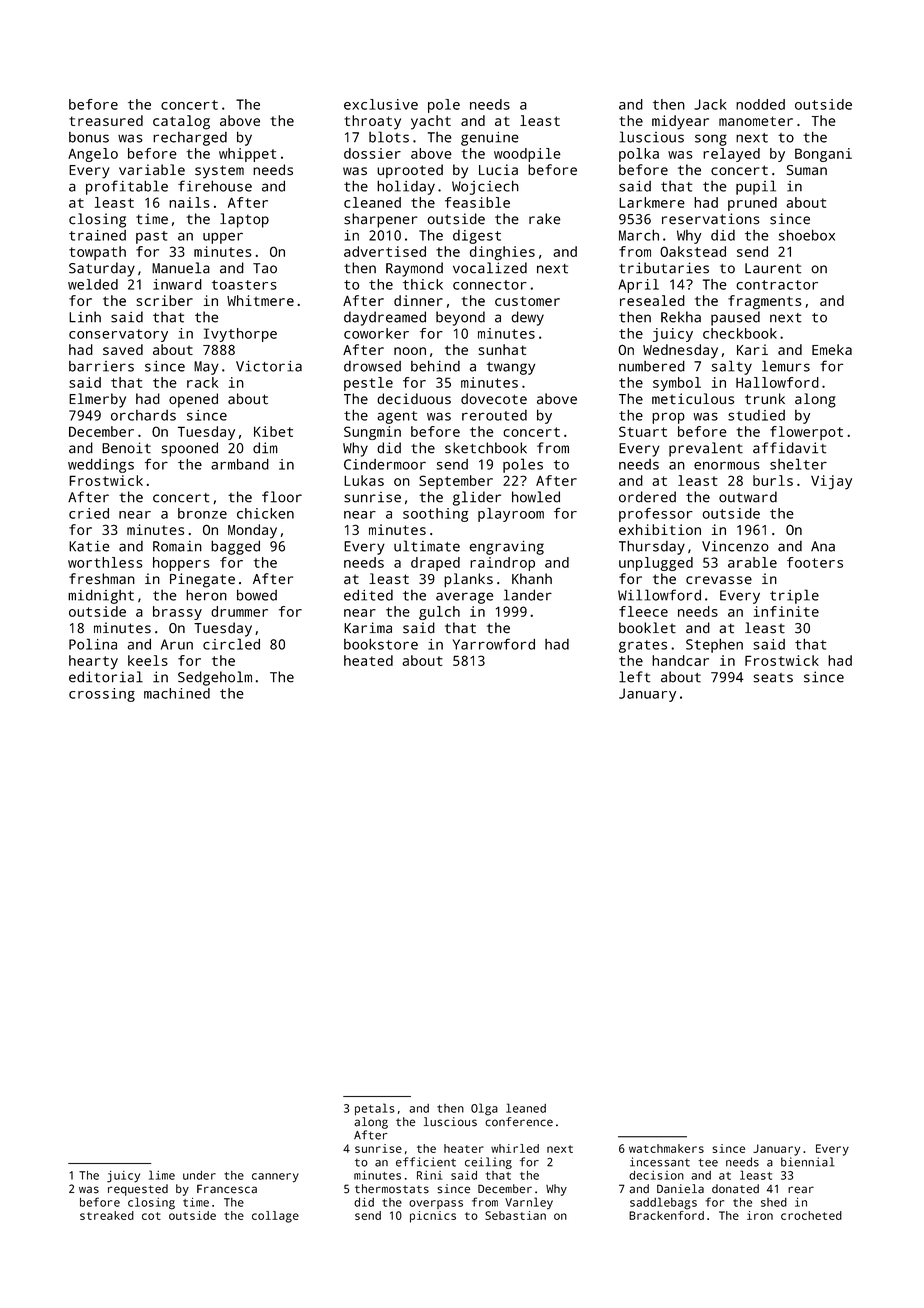  I want to click on collage, so click(275, 1217).
